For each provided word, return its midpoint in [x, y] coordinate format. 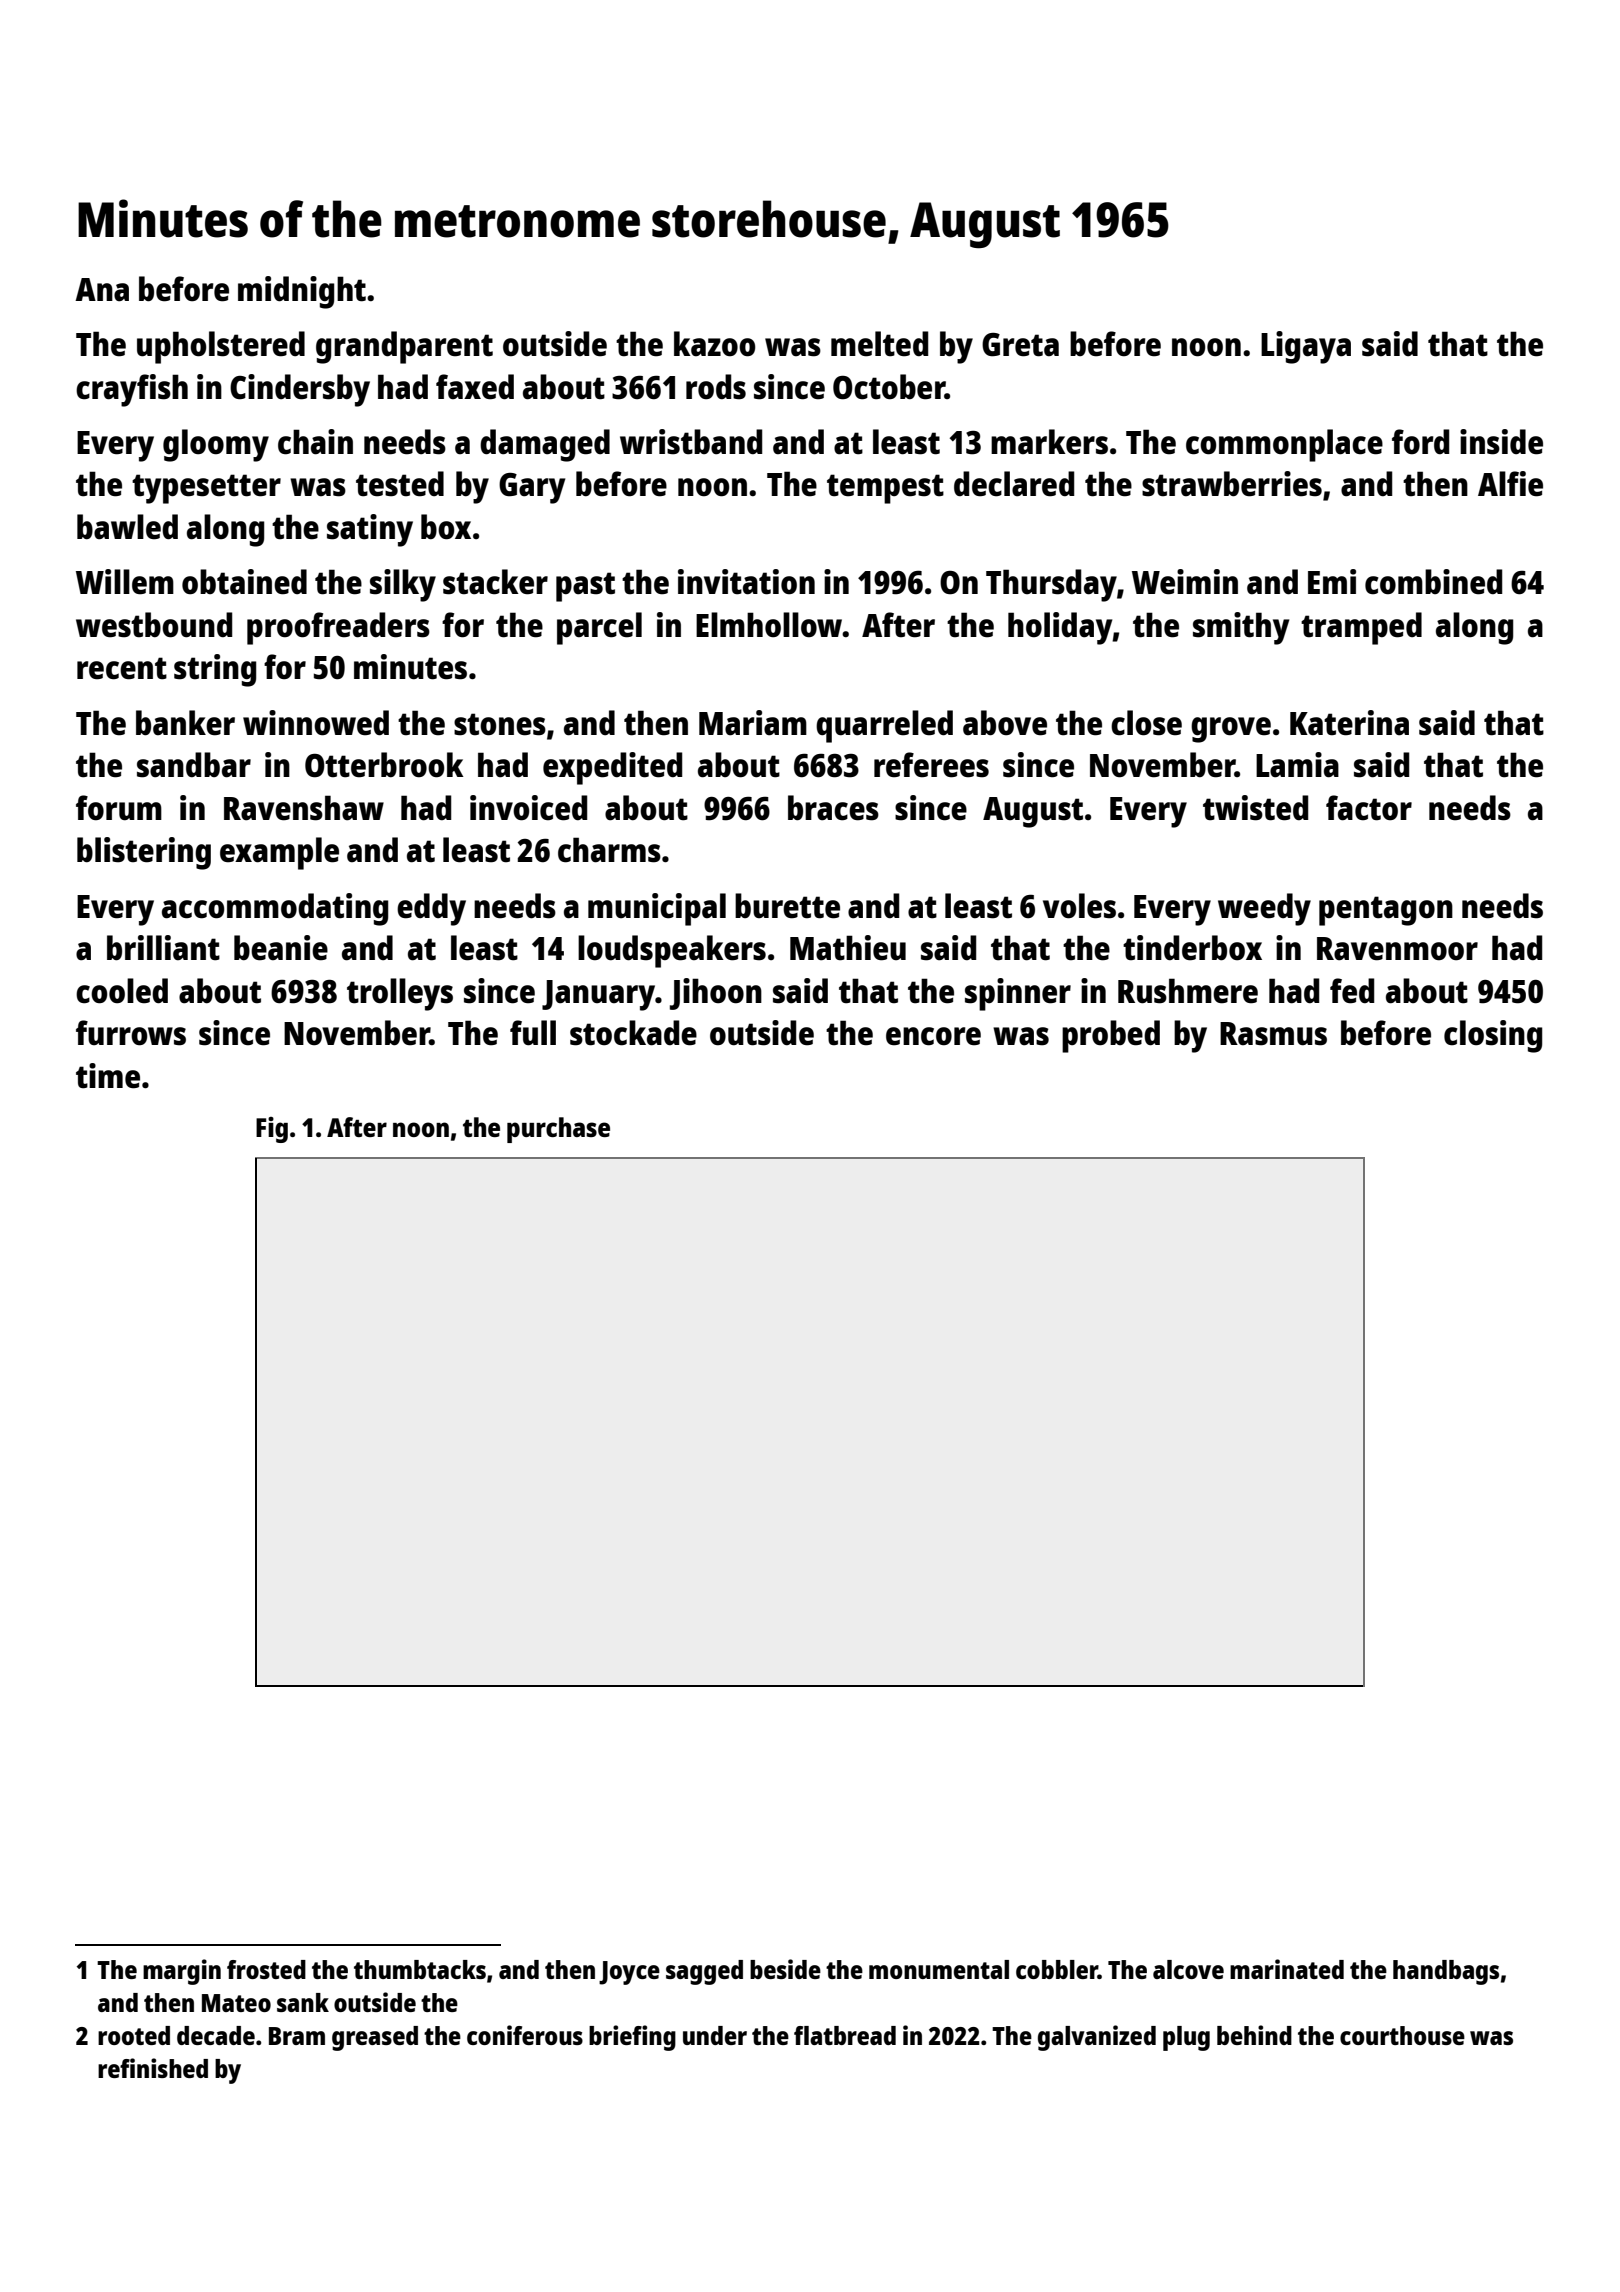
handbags [1446, 1972]
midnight [302, 292]
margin [182, 1972]
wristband [691, 442]
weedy [1264, 909]
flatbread [845, 2035]
